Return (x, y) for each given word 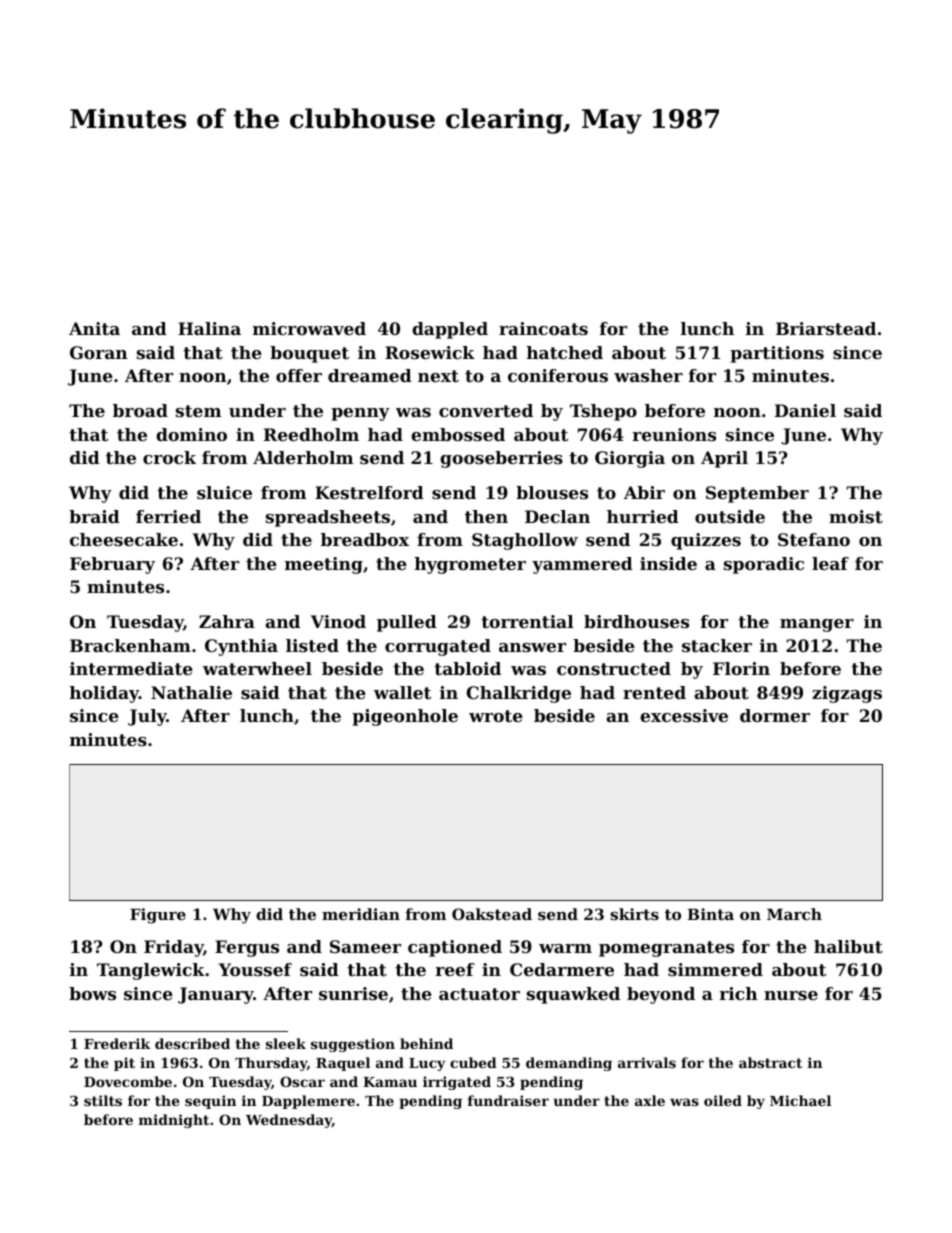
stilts (103, 1100)
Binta (710, 914)
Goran (99, 352)
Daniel (805, 410)
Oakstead (492, 914)
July (147, 717)
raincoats (543, 328)
